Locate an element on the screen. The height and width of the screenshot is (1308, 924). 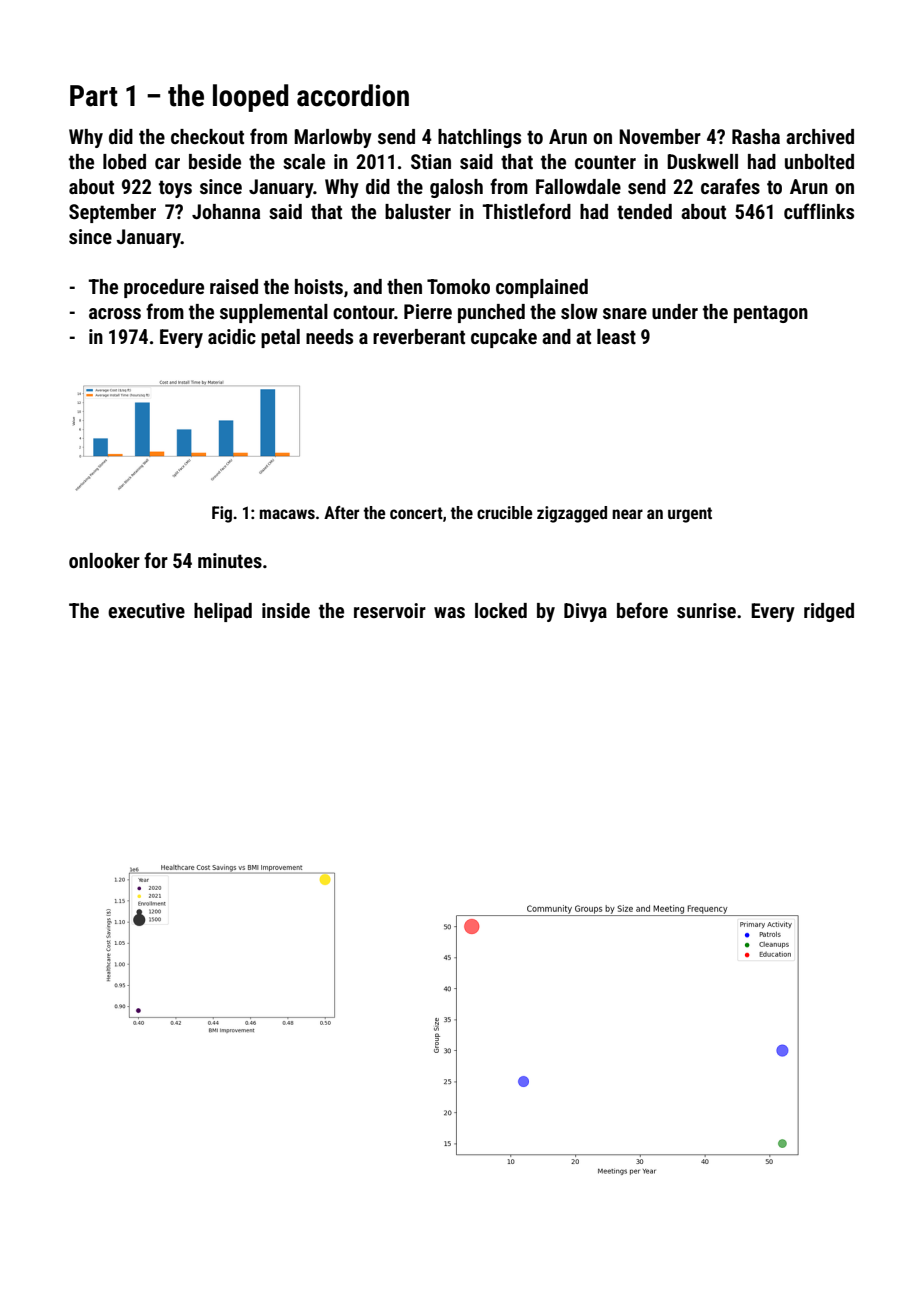
Duskwell is located at coordinates (702, 161).
